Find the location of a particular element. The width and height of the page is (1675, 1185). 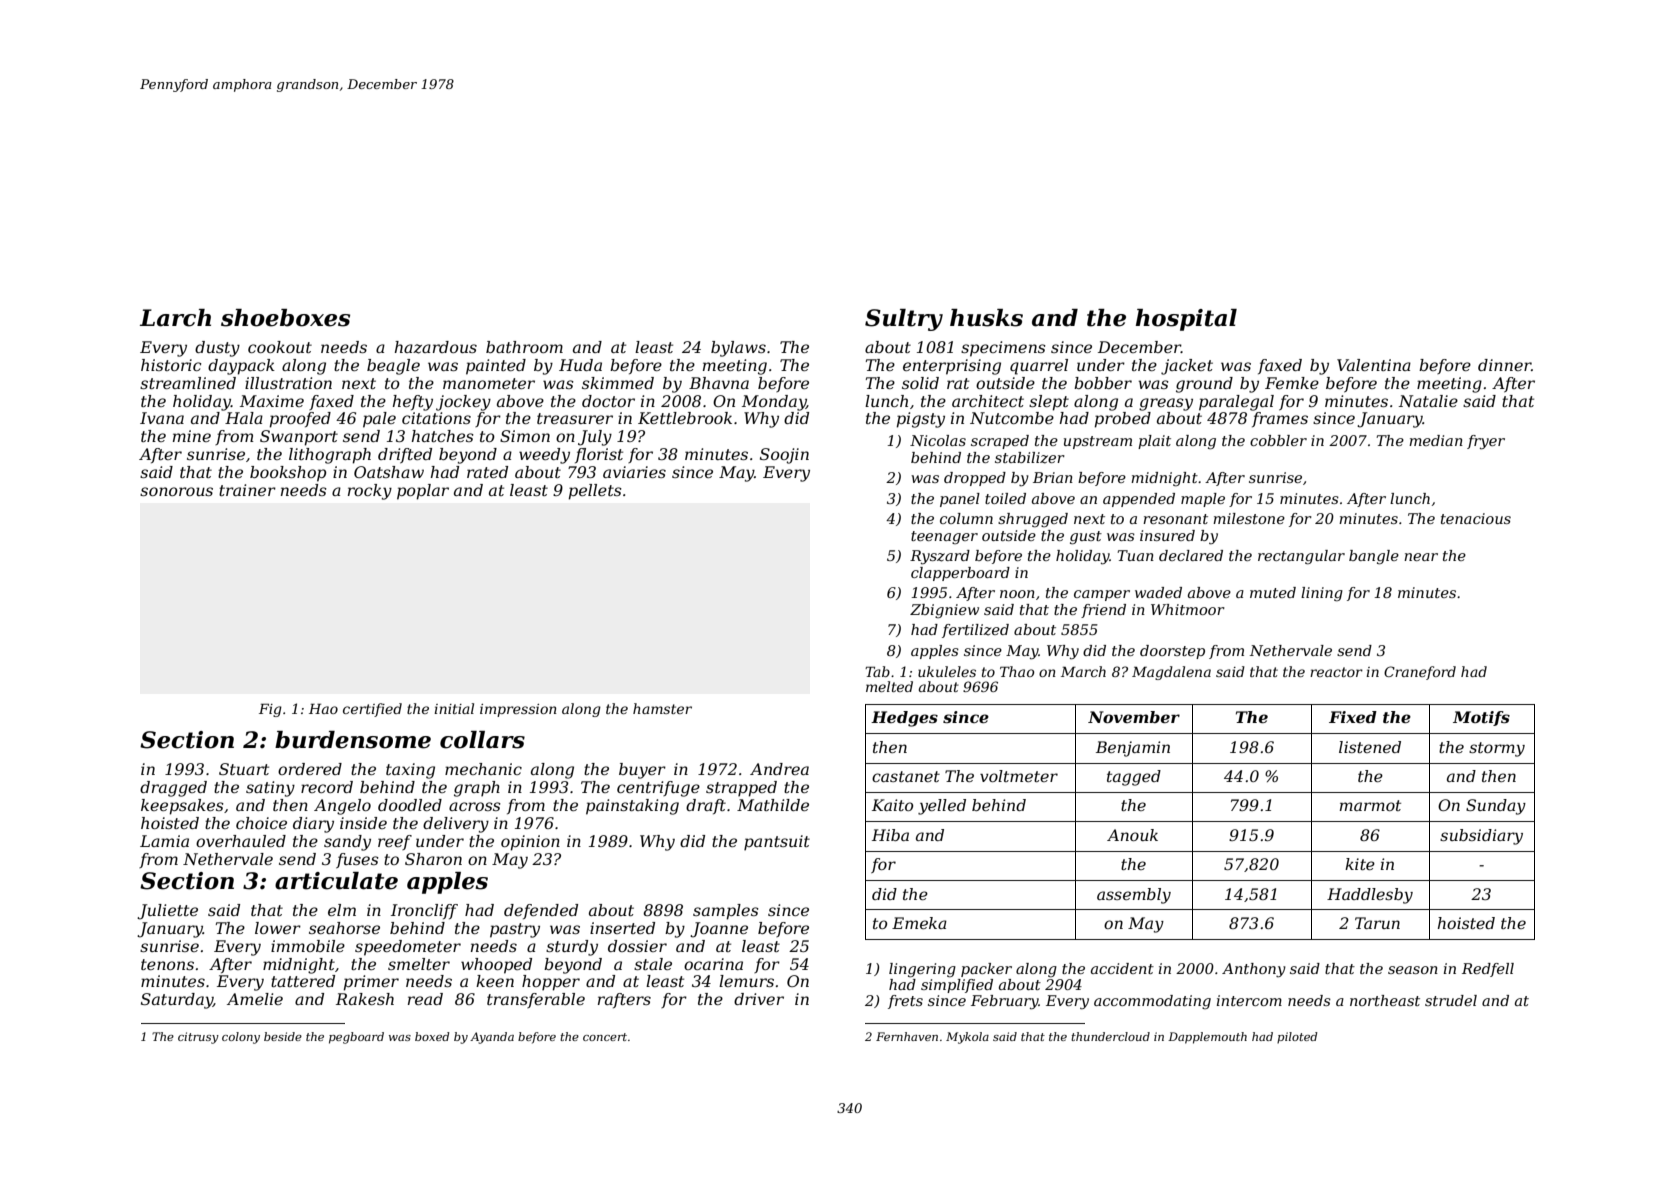

hamster is located at coordinates (662, 708).
